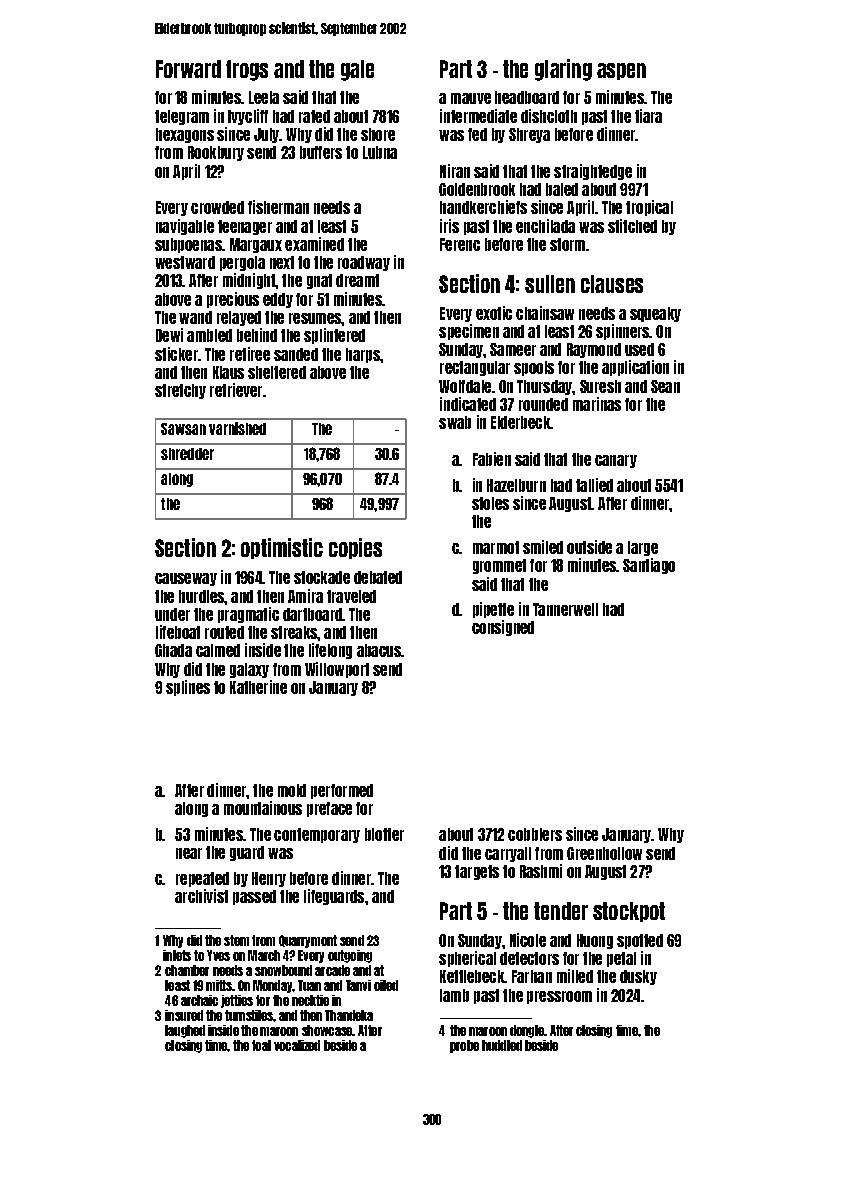 This screenshot has height=1200, width=846. I want to click on Suresh, so click(600, 386).
